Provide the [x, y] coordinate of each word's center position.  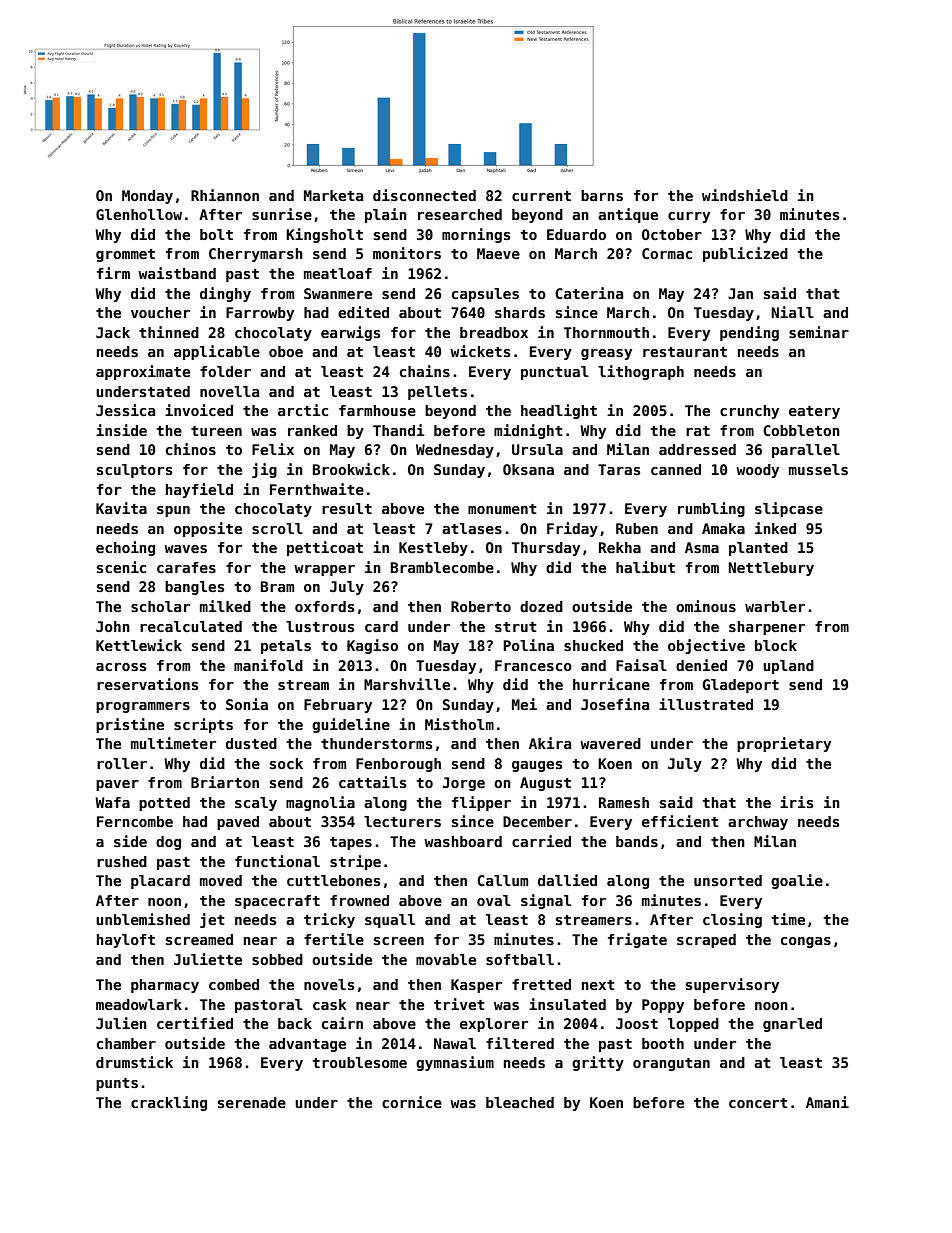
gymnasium [455, 1063]
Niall [792, 312]
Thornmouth [606, 332]
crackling [169, 1103]
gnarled [792, 1025]
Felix [273, 449]
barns [602, 195]
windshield [745, 195]
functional [277, 861]
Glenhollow [139, 214]
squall [390, 921]
